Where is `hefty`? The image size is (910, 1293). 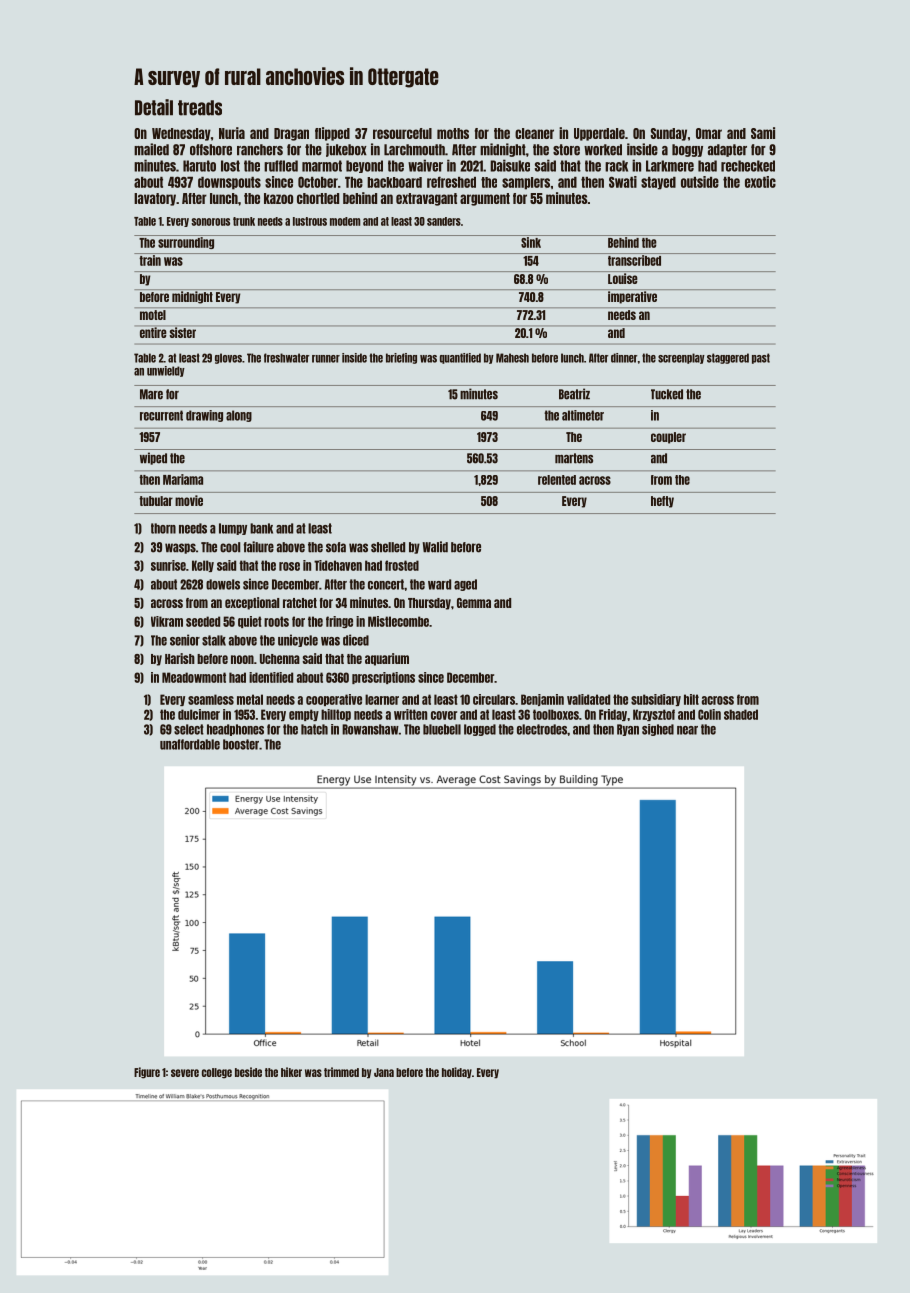
hefty is located at coordinates (662, 502).
